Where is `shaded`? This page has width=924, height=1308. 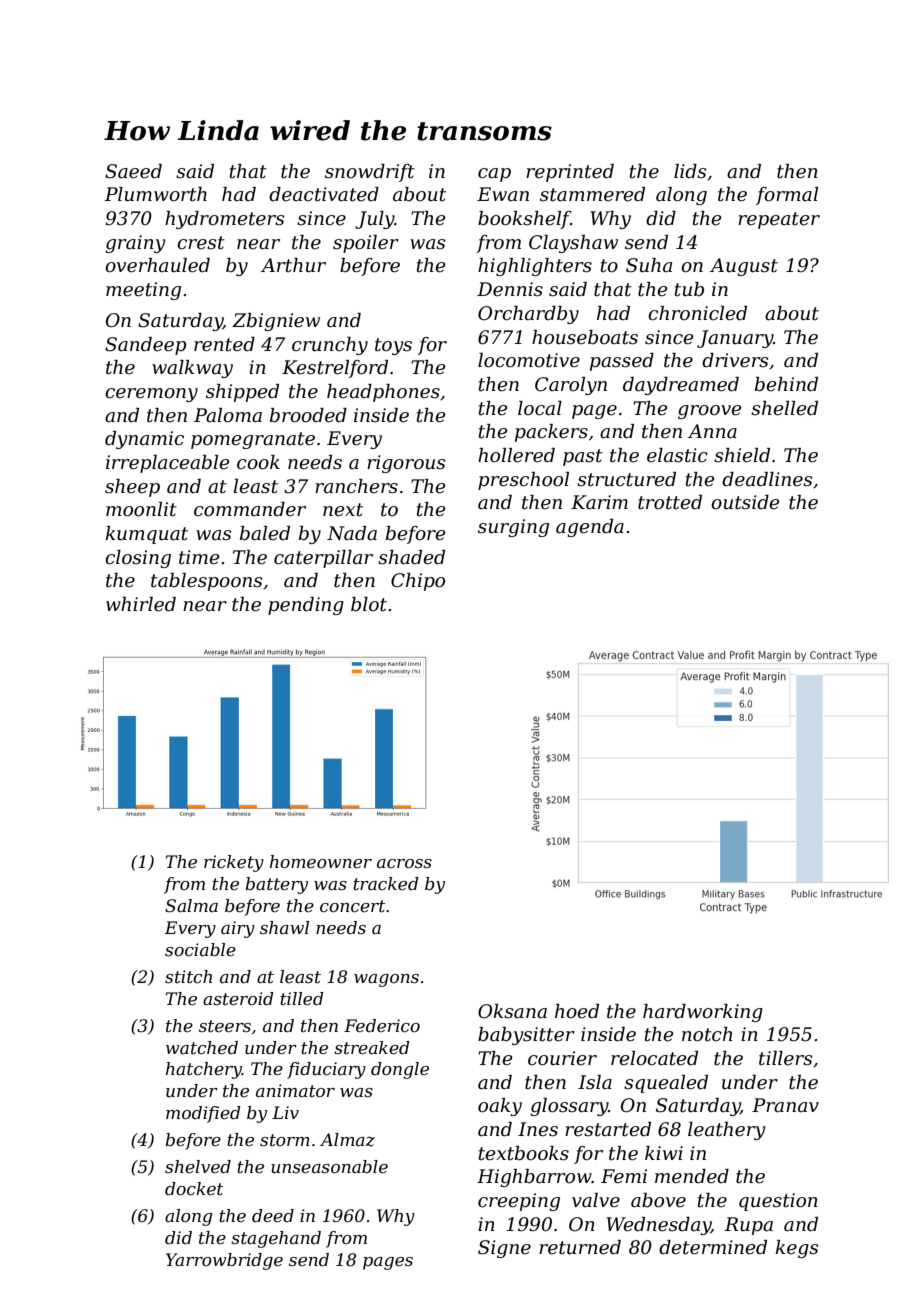 shaded is located at coordinates (411, 557).
